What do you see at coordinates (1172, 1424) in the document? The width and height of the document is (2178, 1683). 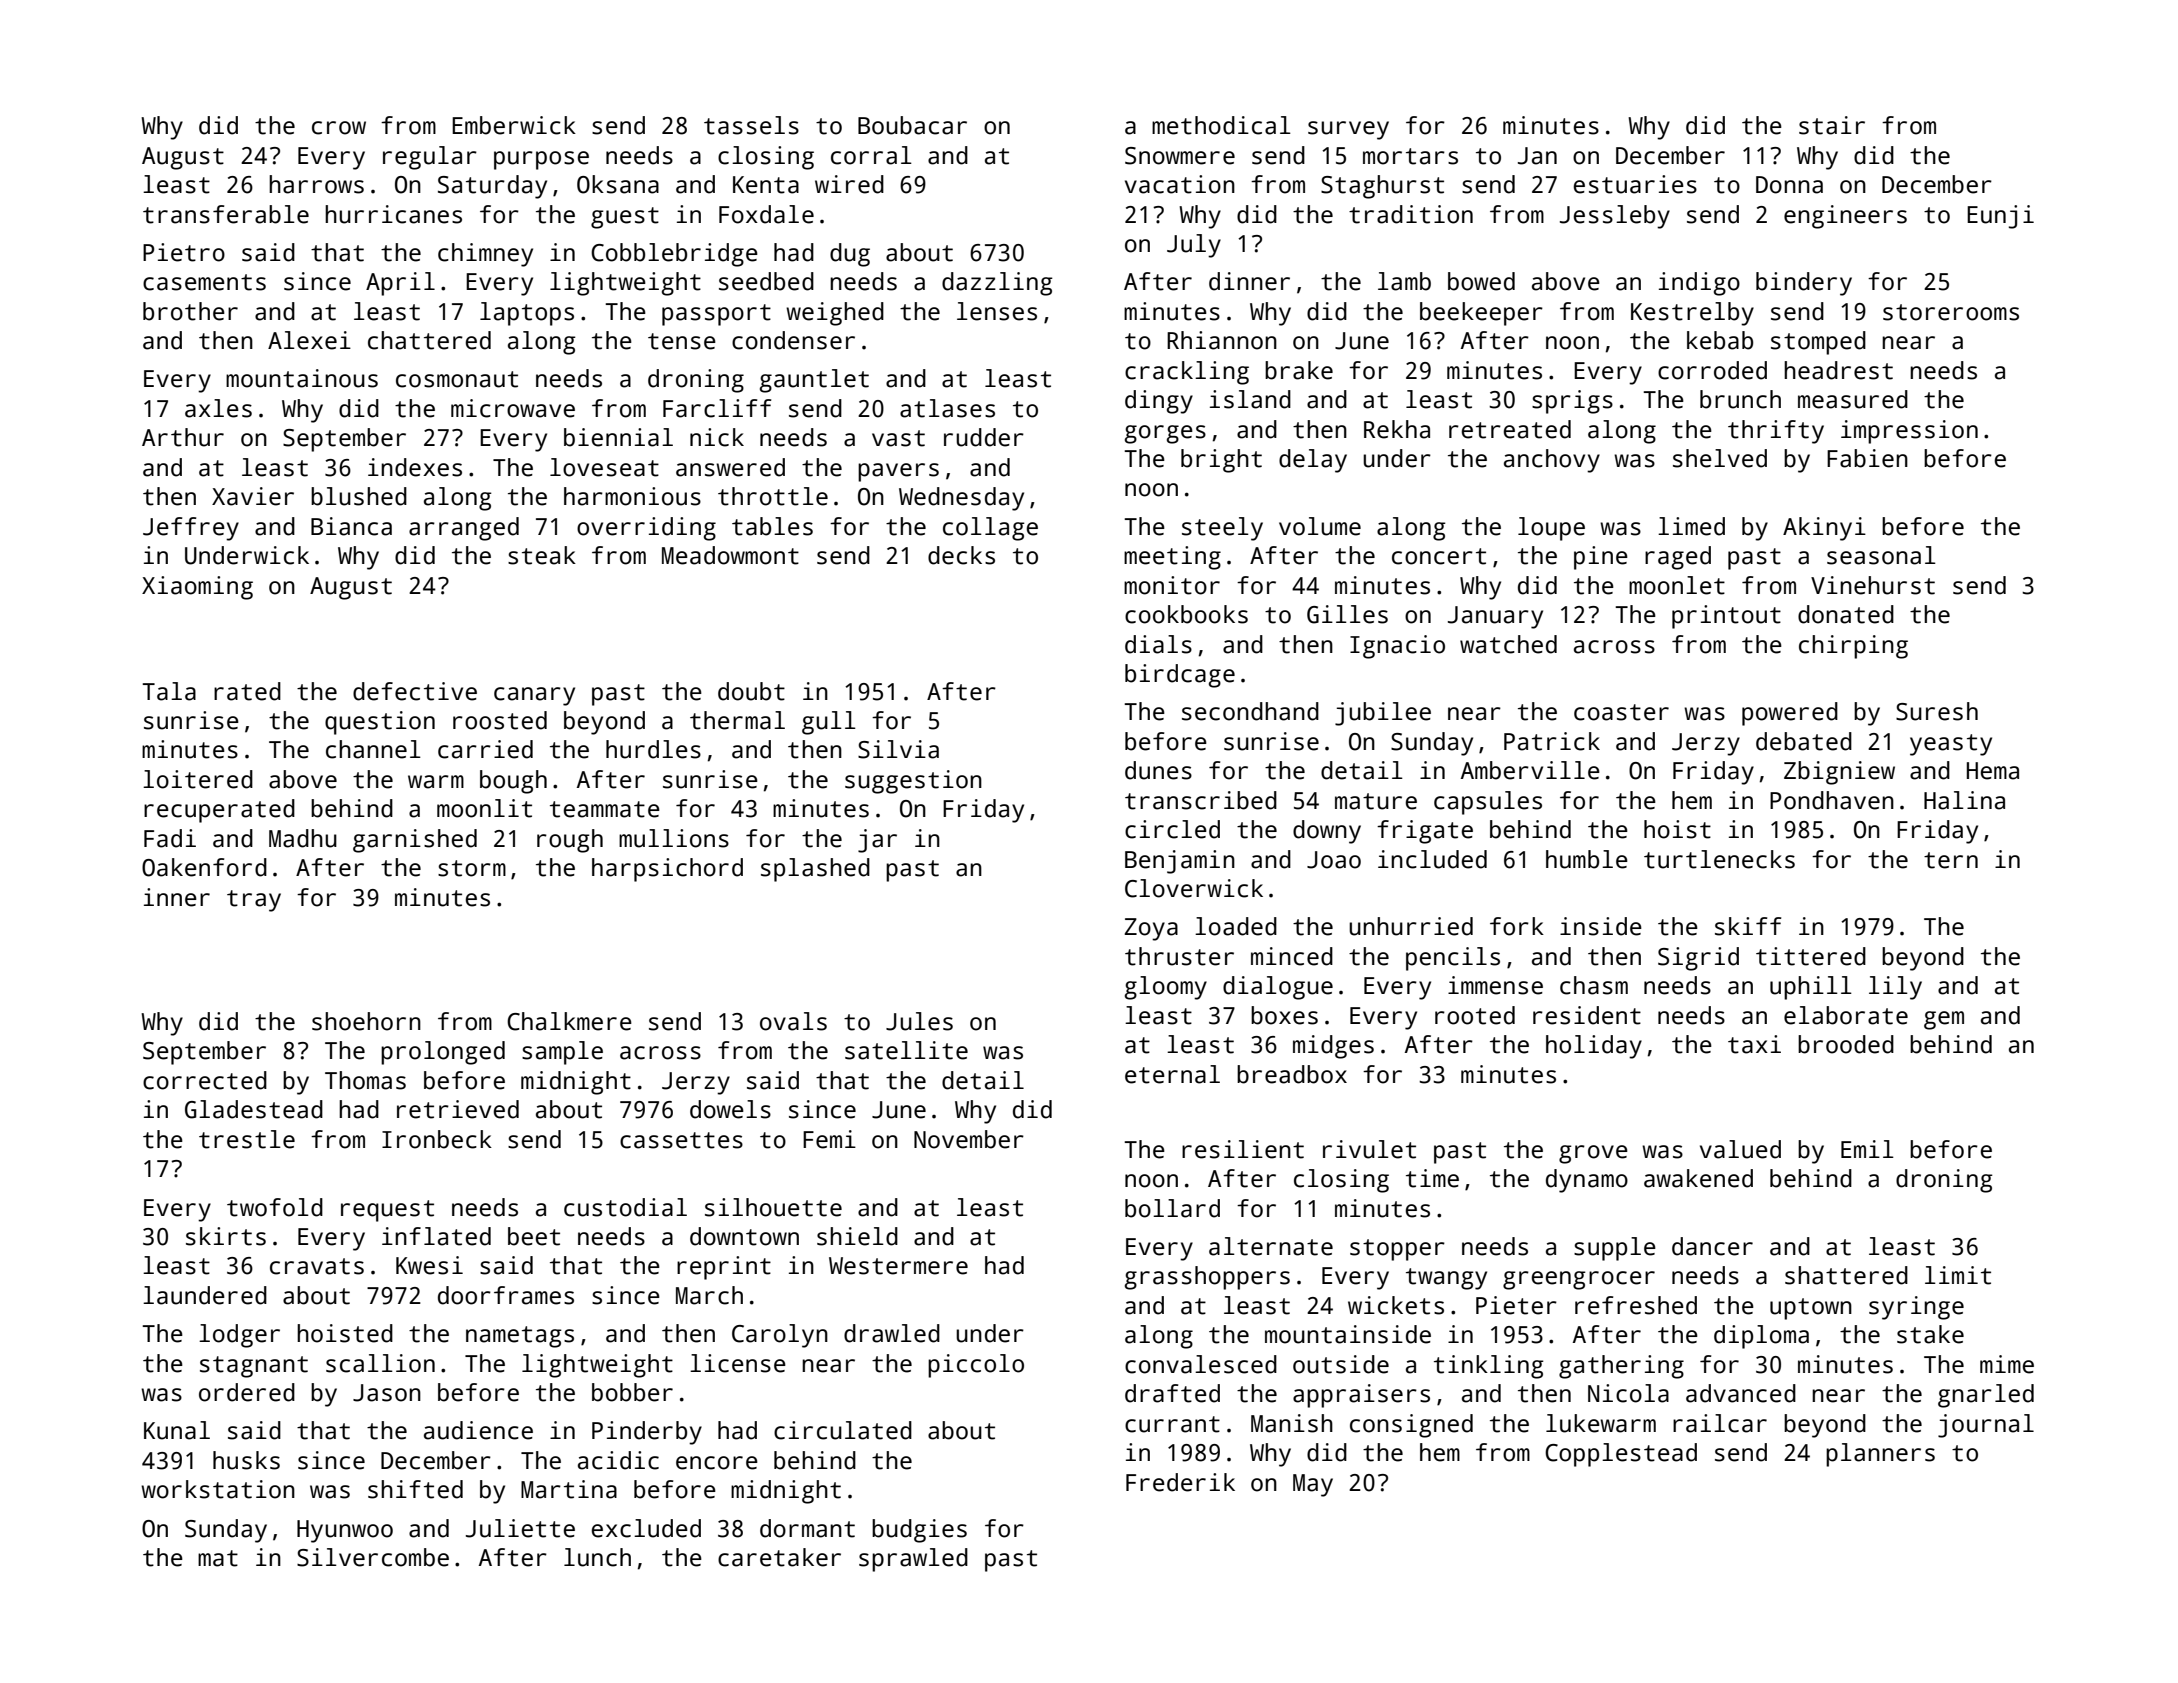 I see `currant` at bounding box center [1172, 1424].
